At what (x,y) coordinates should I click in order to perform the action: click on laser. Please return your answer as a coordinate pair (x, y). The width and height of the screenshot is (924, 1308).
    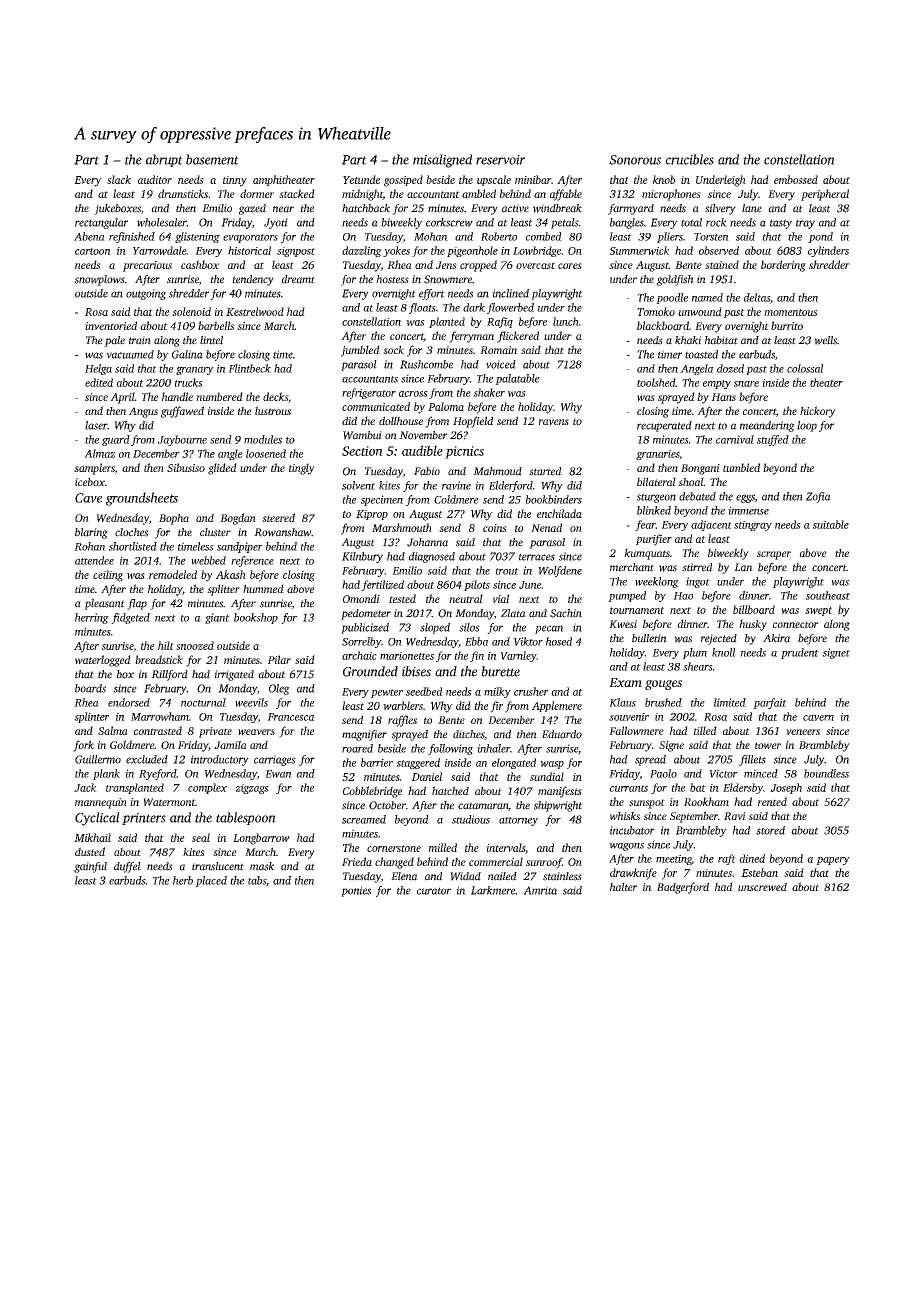
    Looking at the image, I should click on (96, 425).
